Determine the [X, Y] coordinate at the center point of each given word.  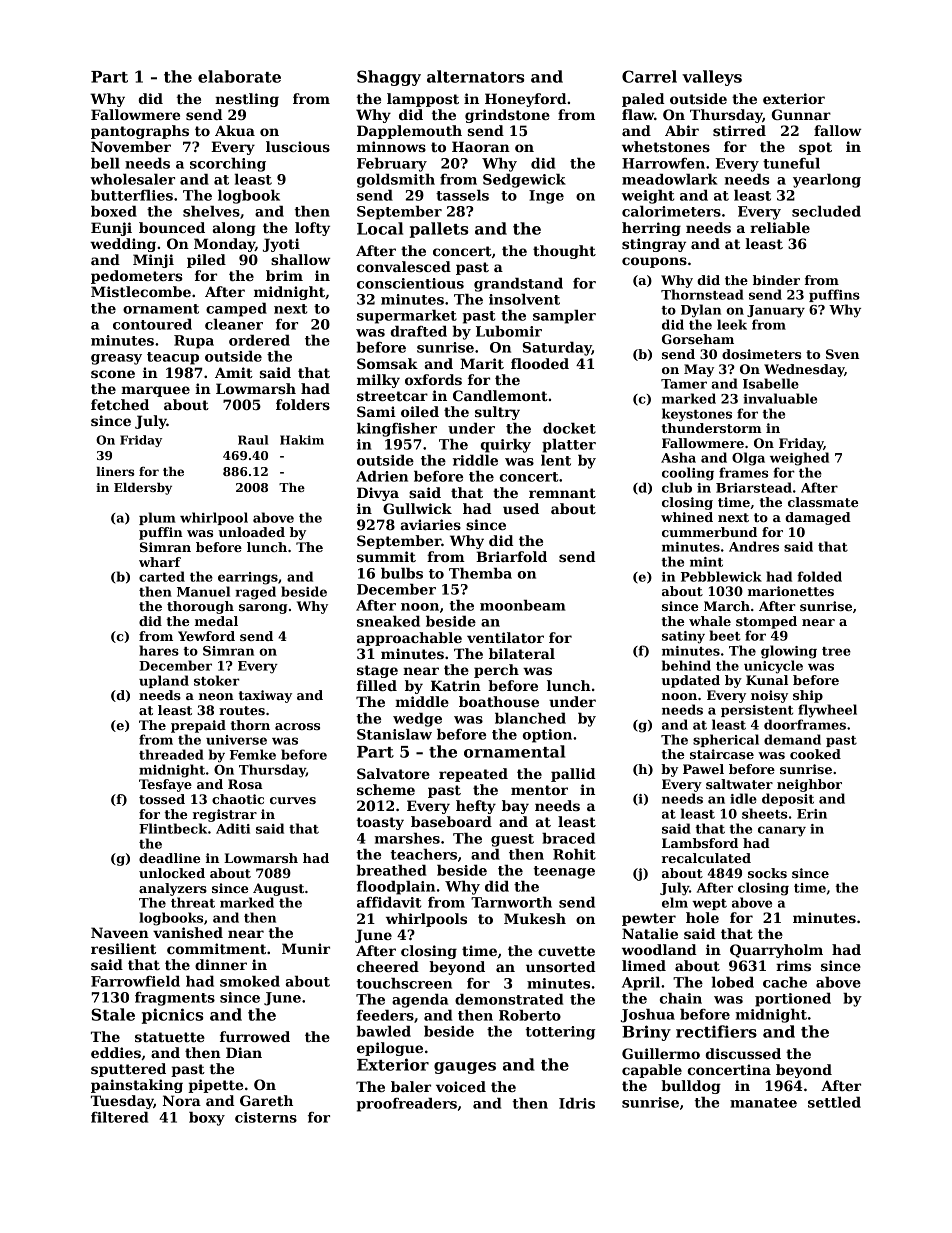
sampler [564, 317]
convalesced [404, 266]
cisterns [266, 1117]
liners [115, 471]
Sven [842, 354]
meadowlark [669, 179]
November [131, 146]
